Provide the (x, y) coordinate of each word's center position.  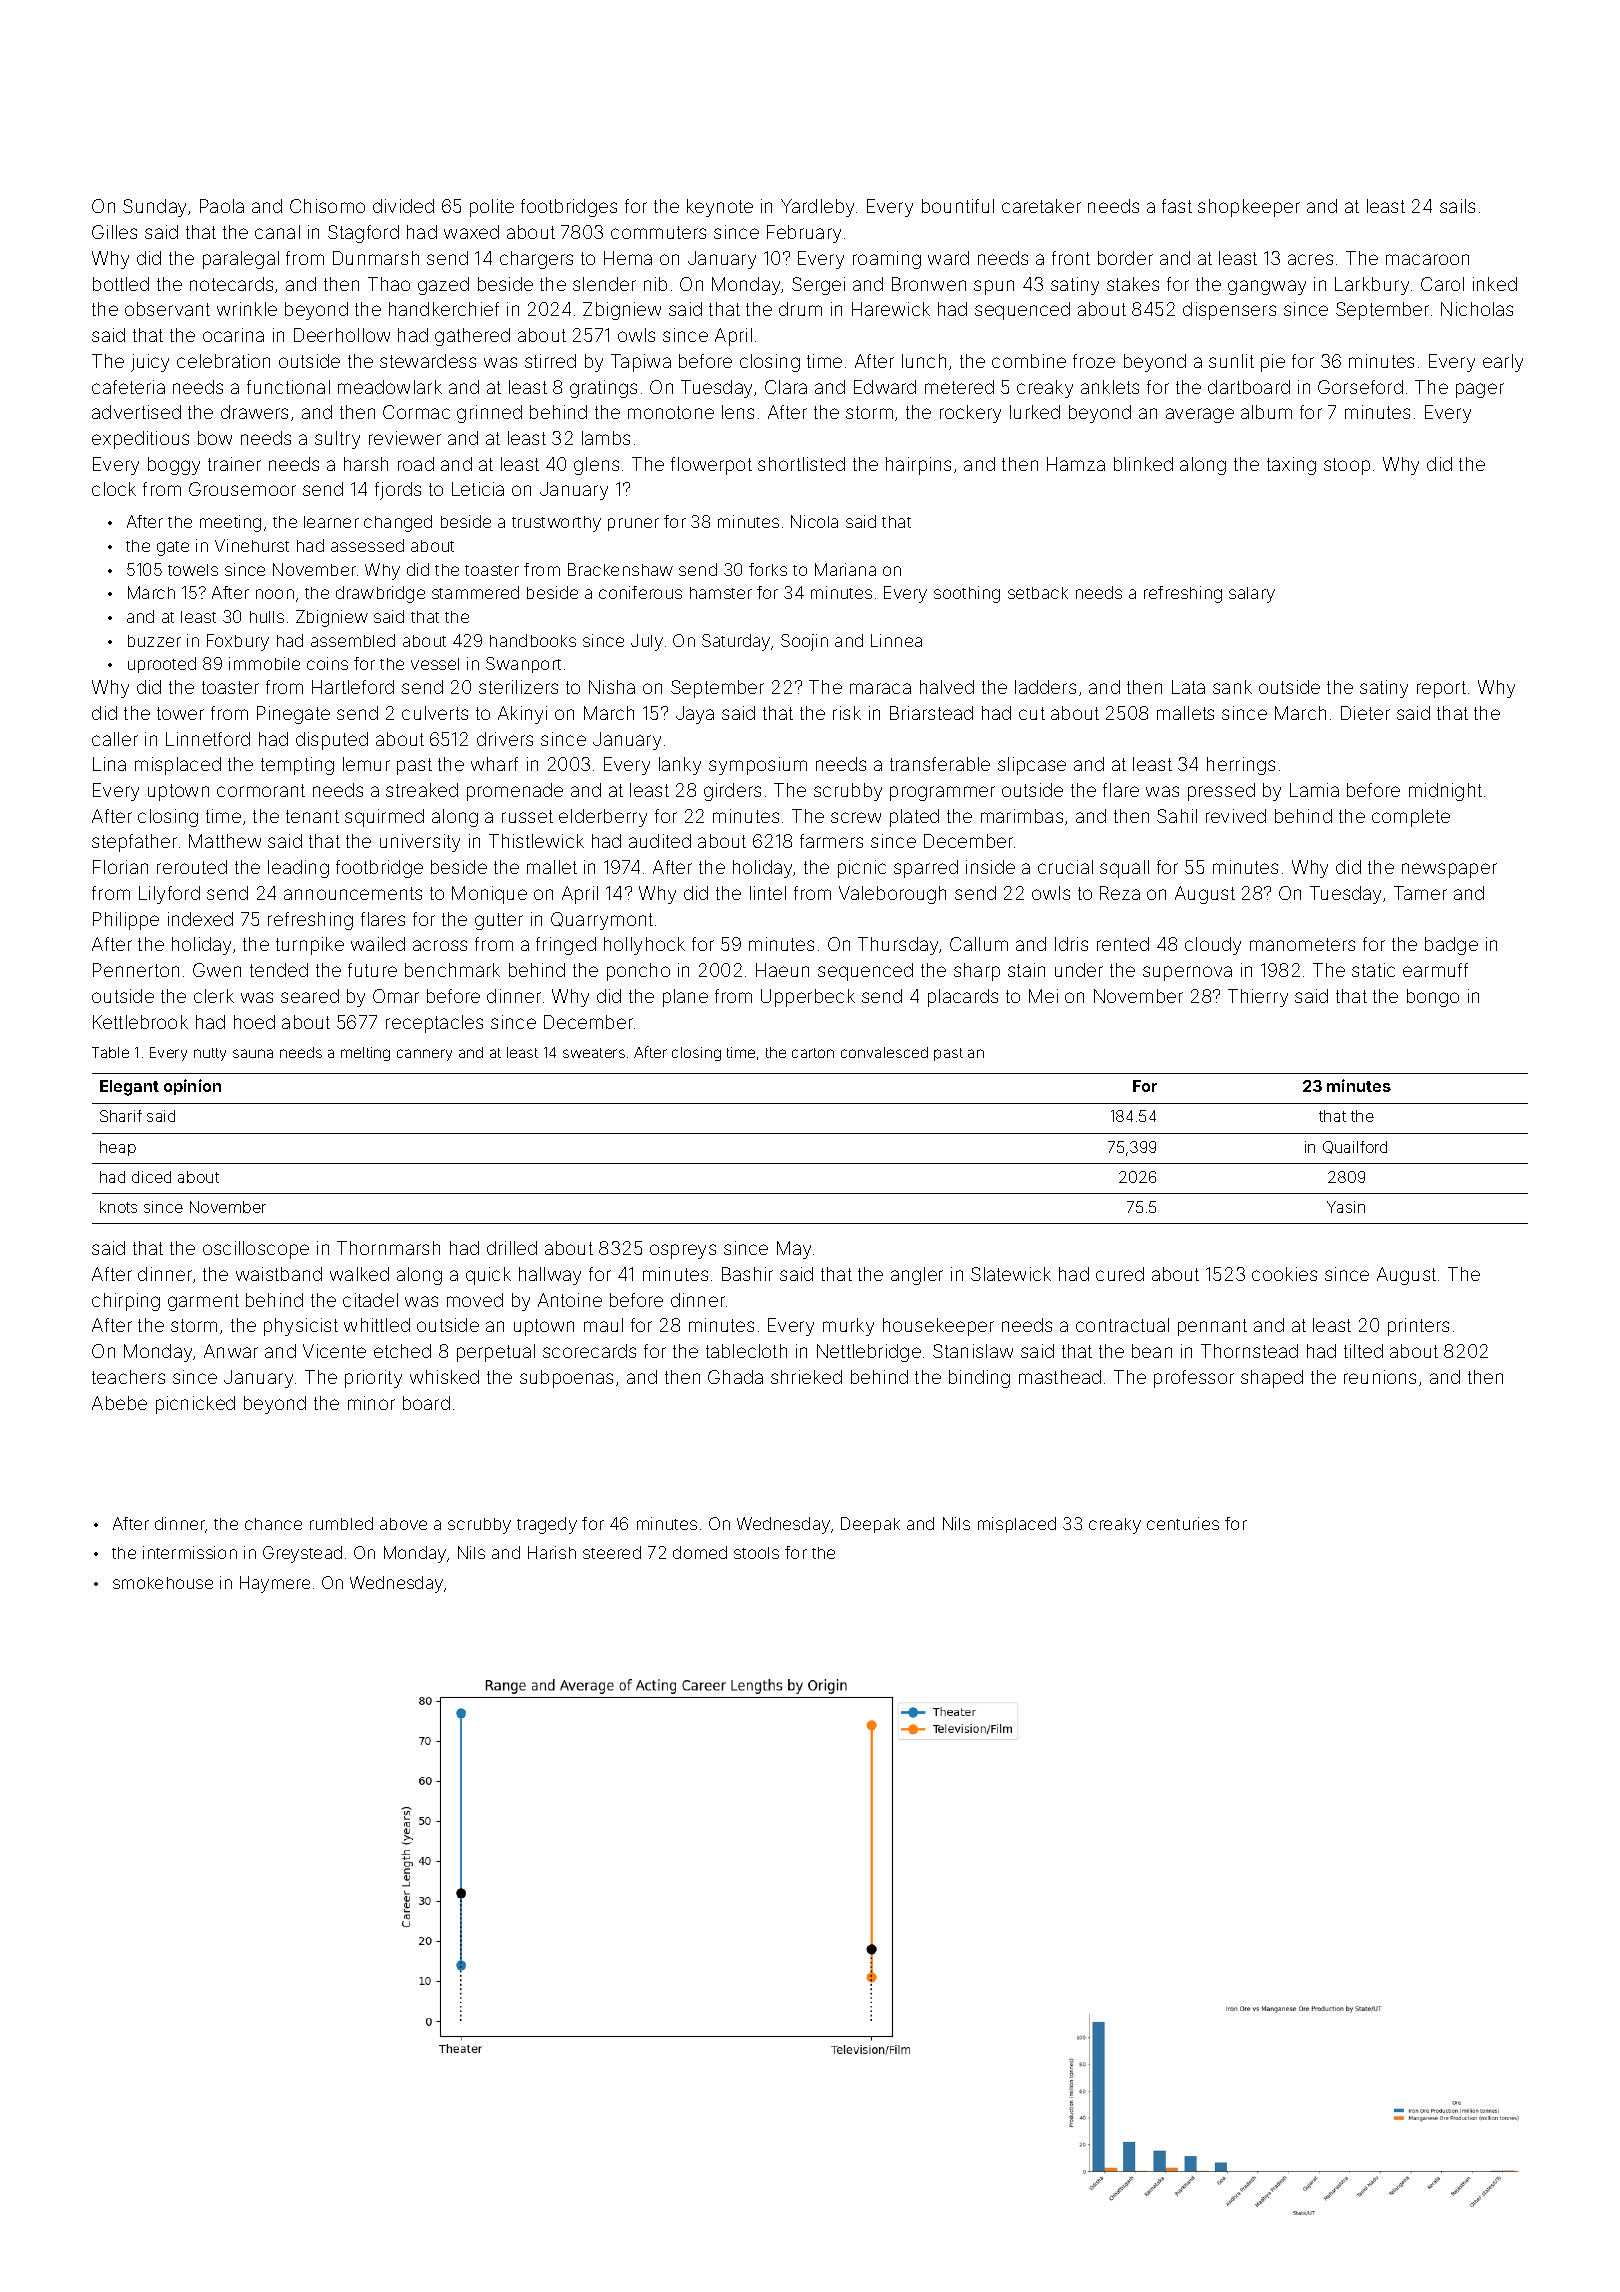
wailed (378, 944)
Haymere (275, 1584)
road (416, 464)
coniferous (640, 592)
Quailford (1355, 1147)
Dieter (1365, 713)
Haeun (782, 970)
